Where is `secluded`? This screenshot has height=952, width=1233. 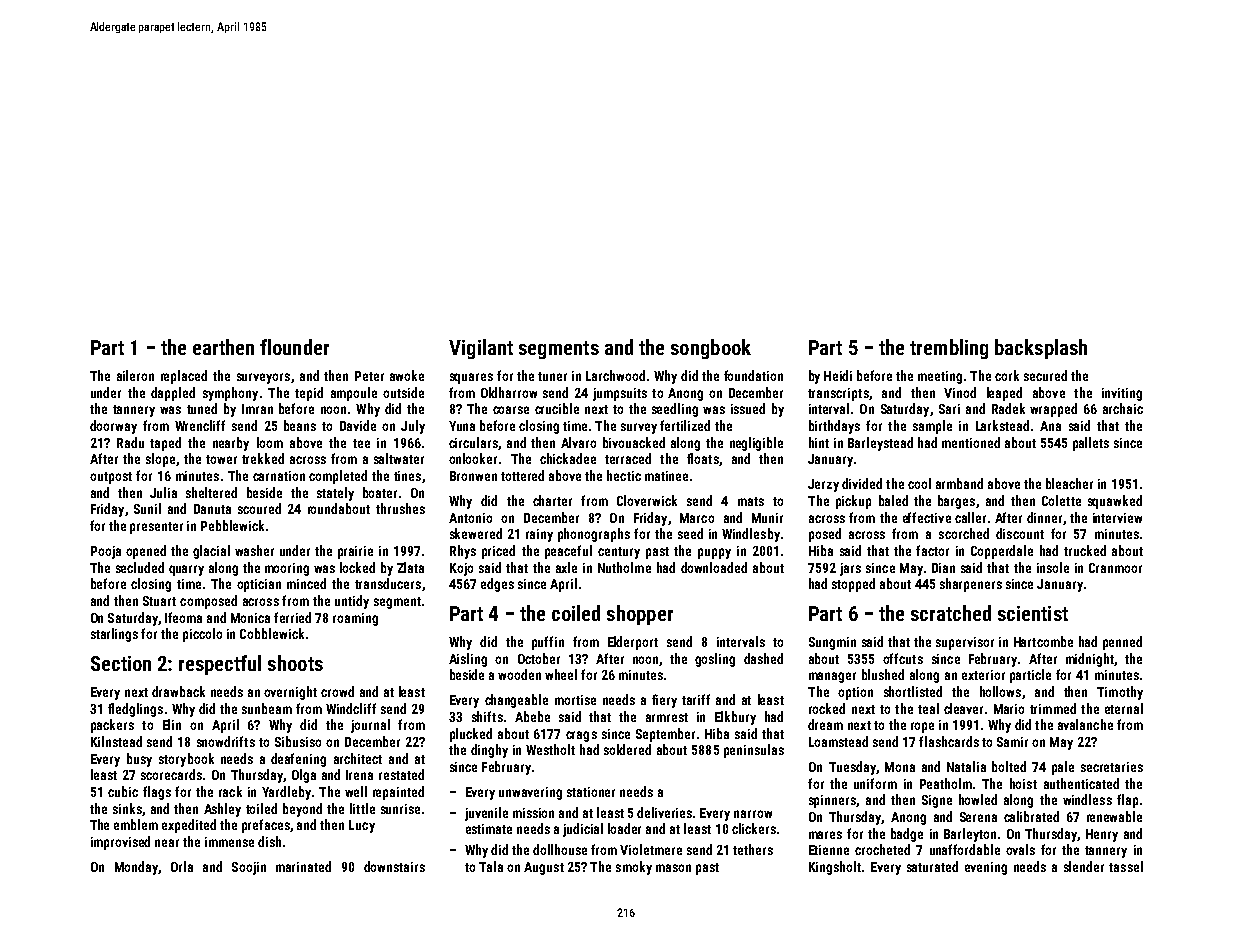 secluded is located at coordinates (140, 567).
